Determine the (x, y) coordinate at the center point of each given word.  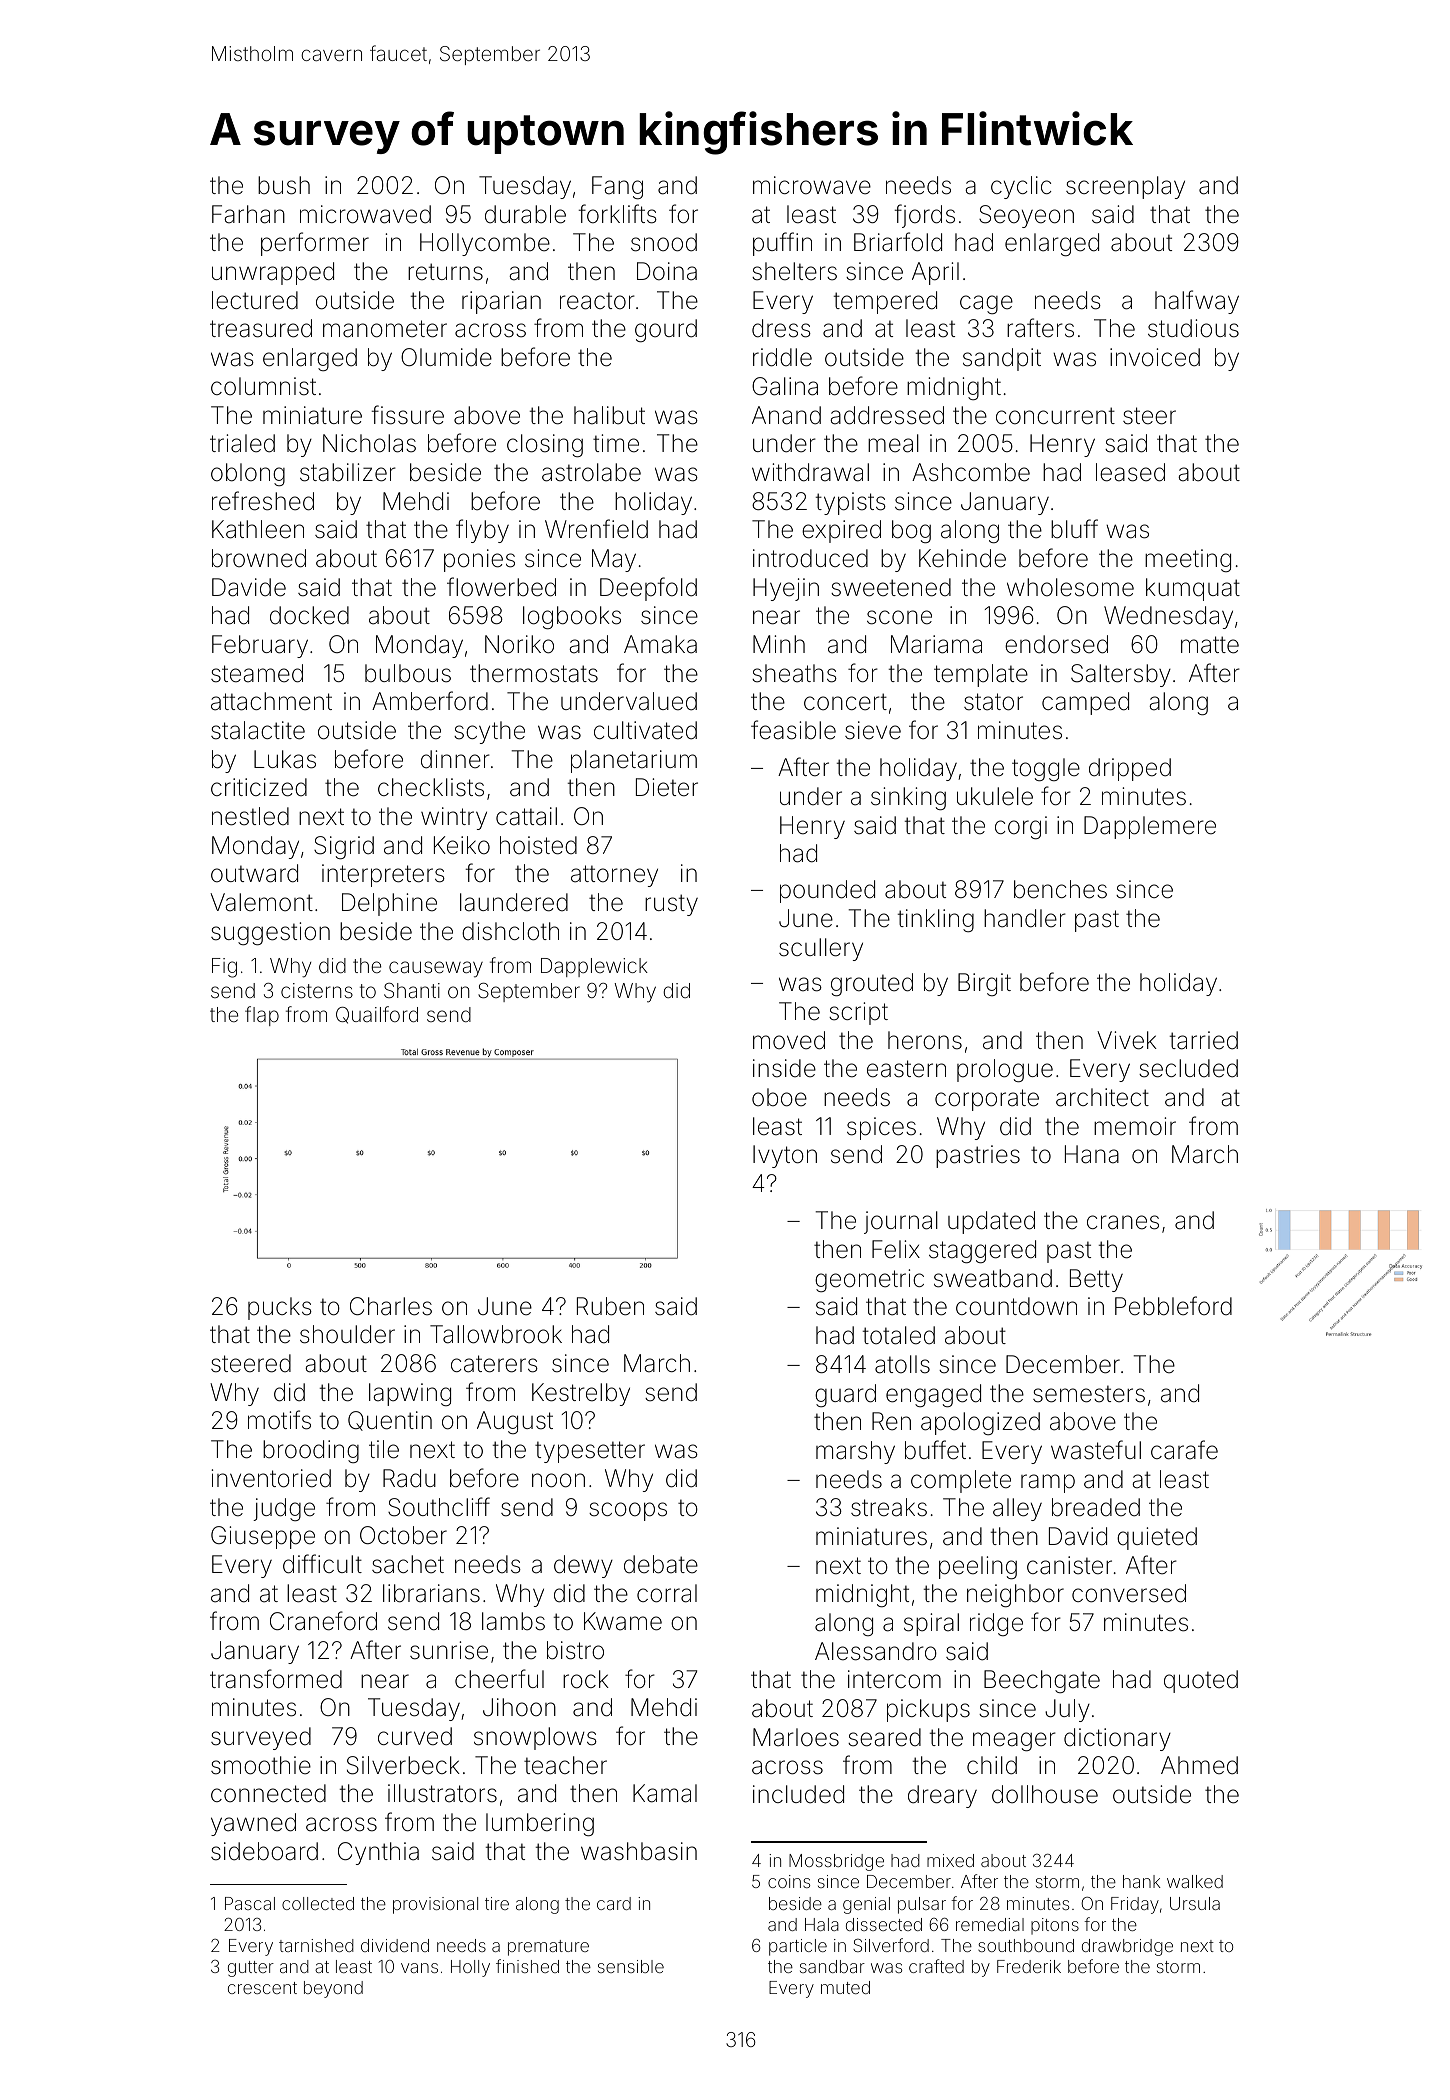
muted (845, 1987)
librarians (431, 1593)
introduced (810, 558)
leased (1130, 472)
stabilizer (348, 472)
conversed (1129, 1593)
